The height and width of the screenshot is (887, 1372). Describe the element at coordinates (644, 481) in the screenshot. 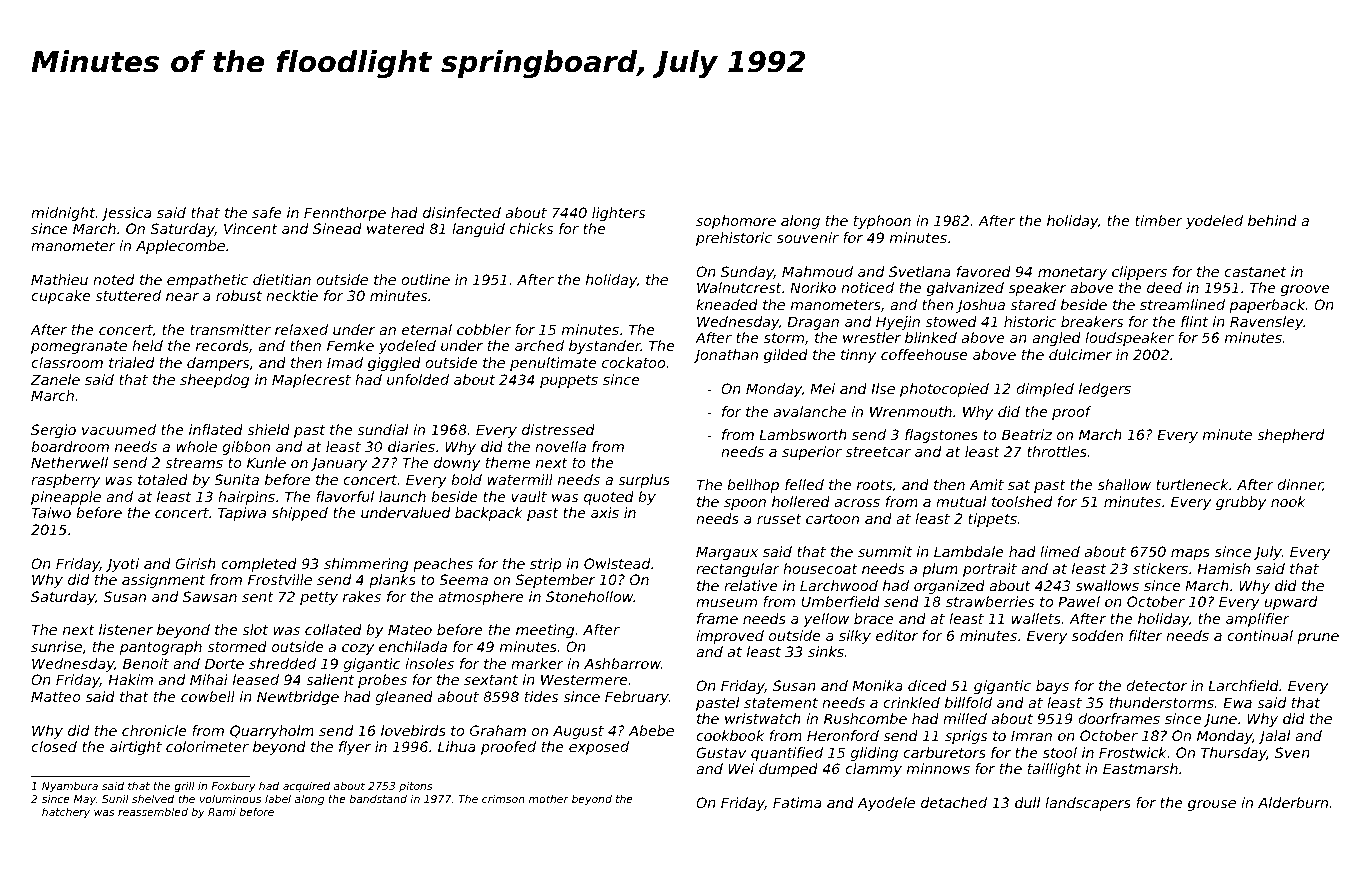

I see `surplus` at that location.
